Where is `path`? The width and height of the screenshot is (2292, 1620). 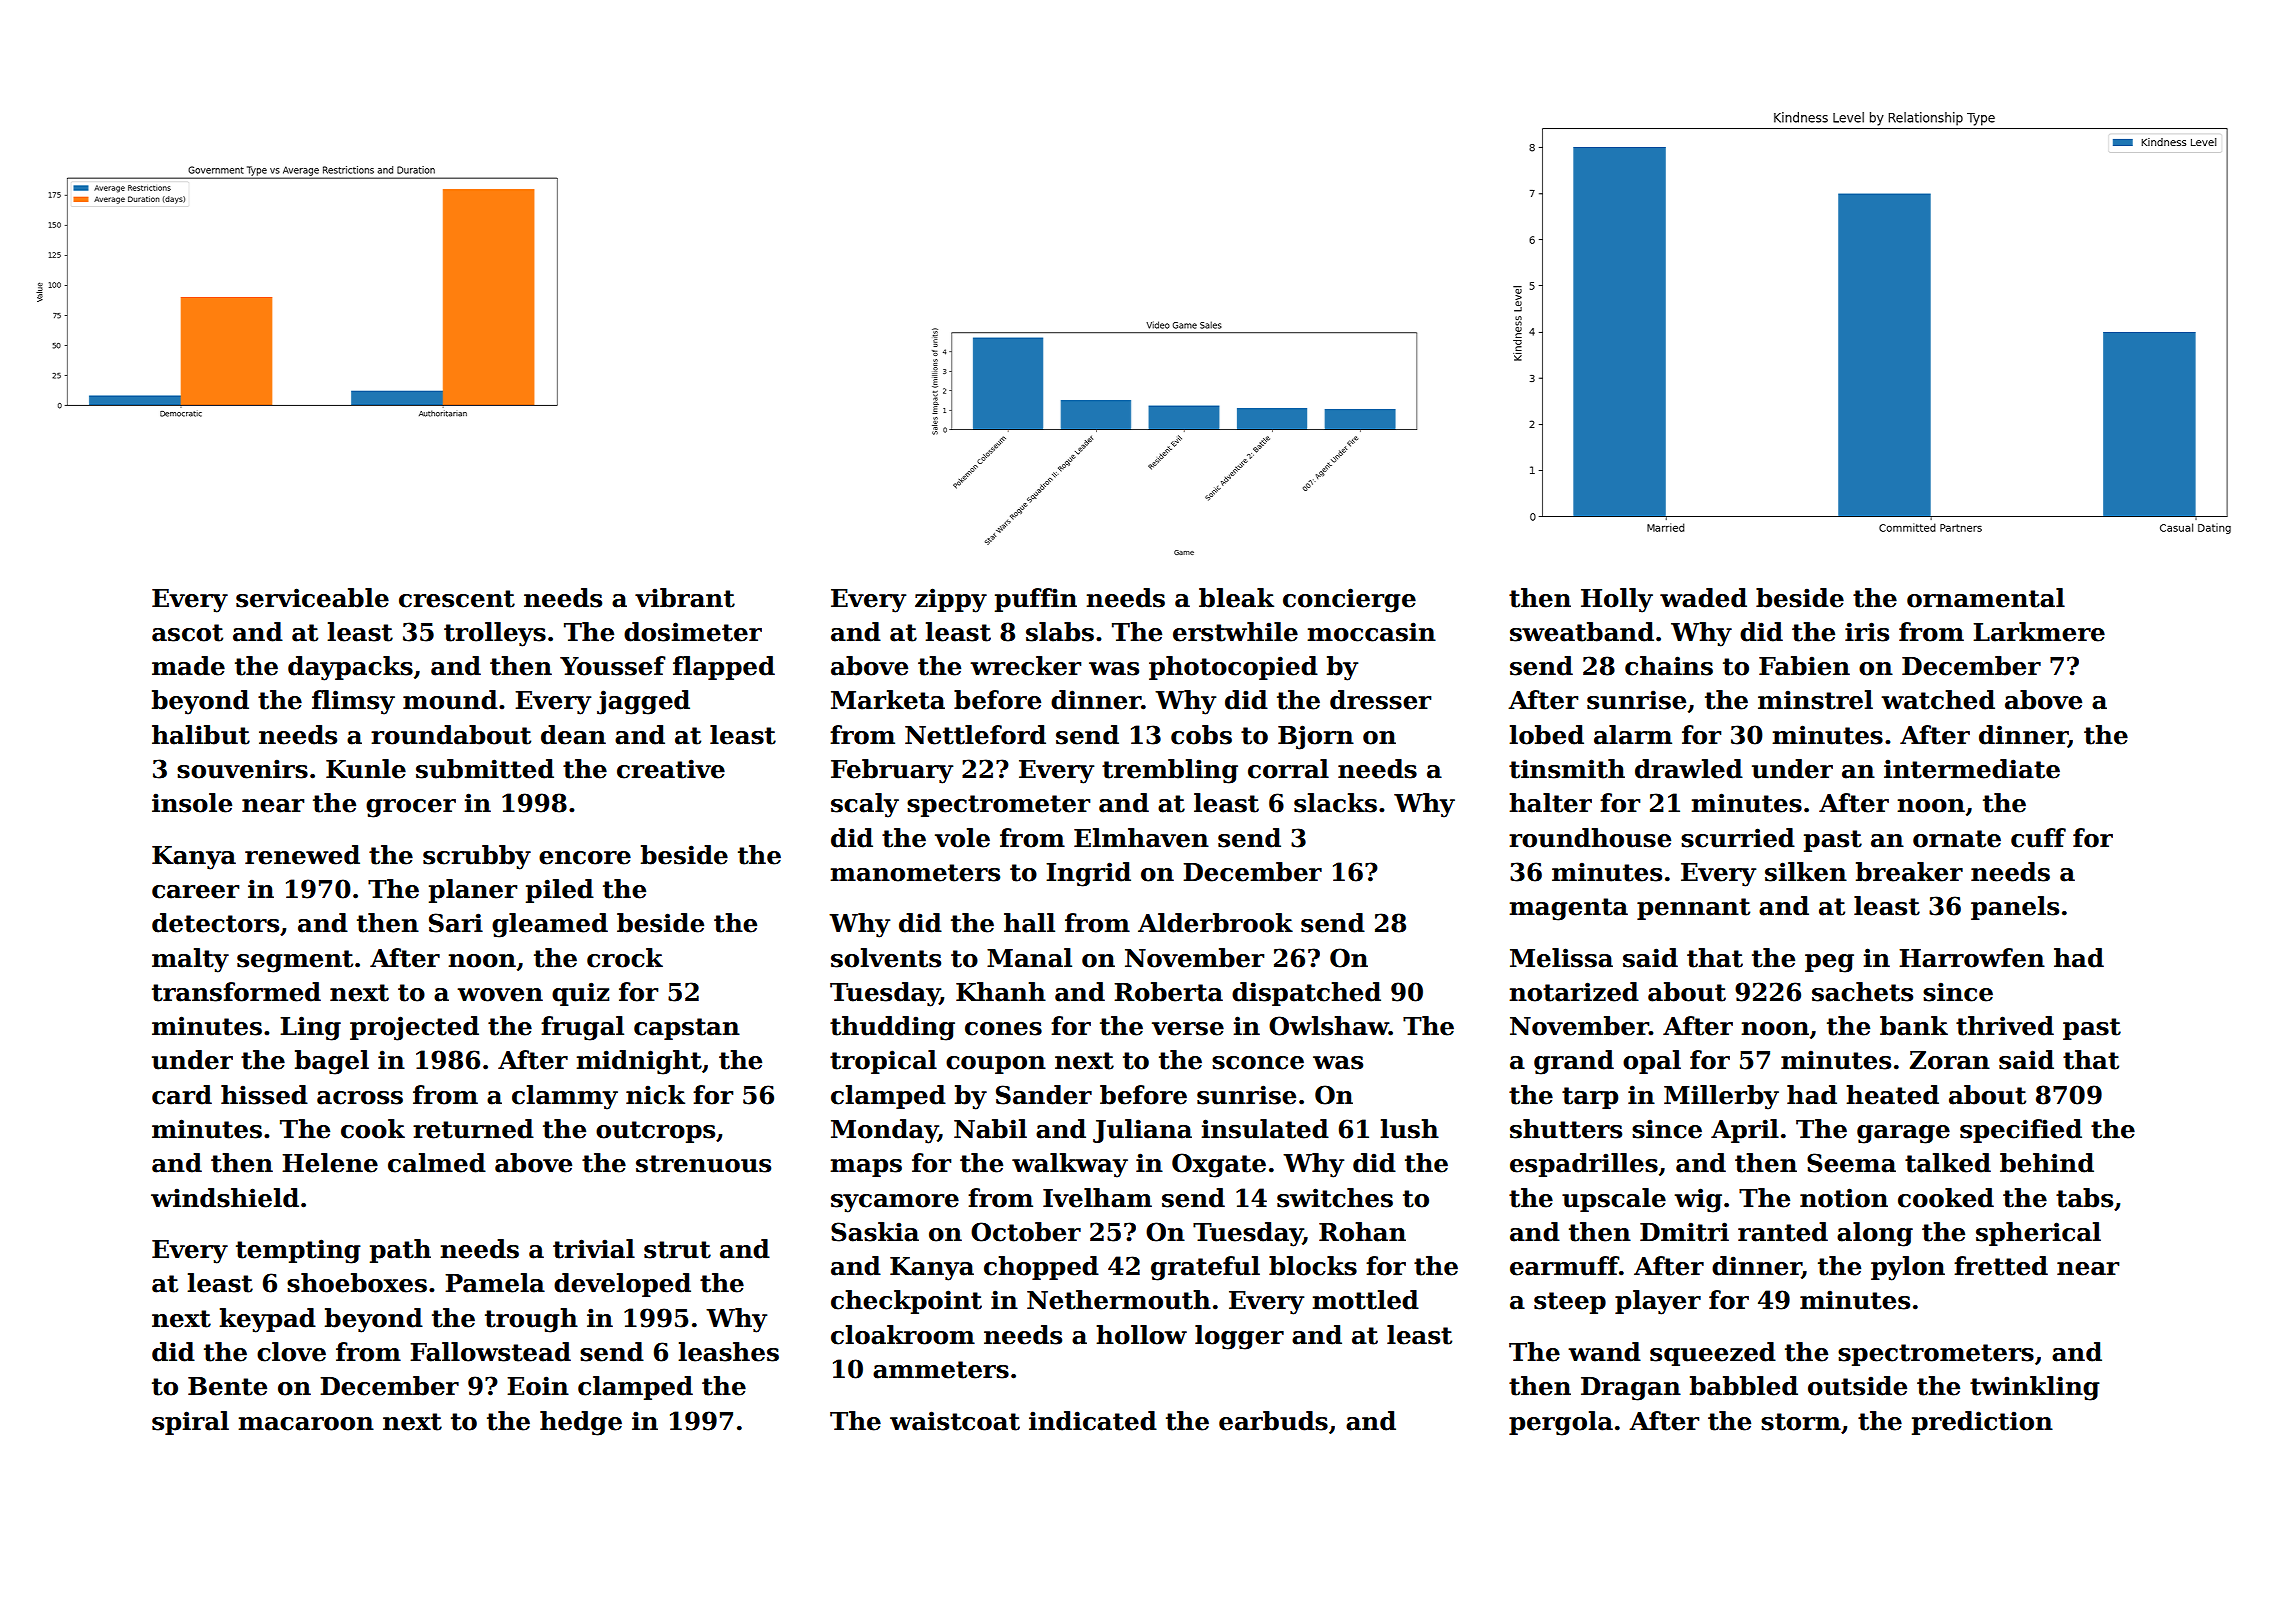
path is located at coordinates (400, 1251).
